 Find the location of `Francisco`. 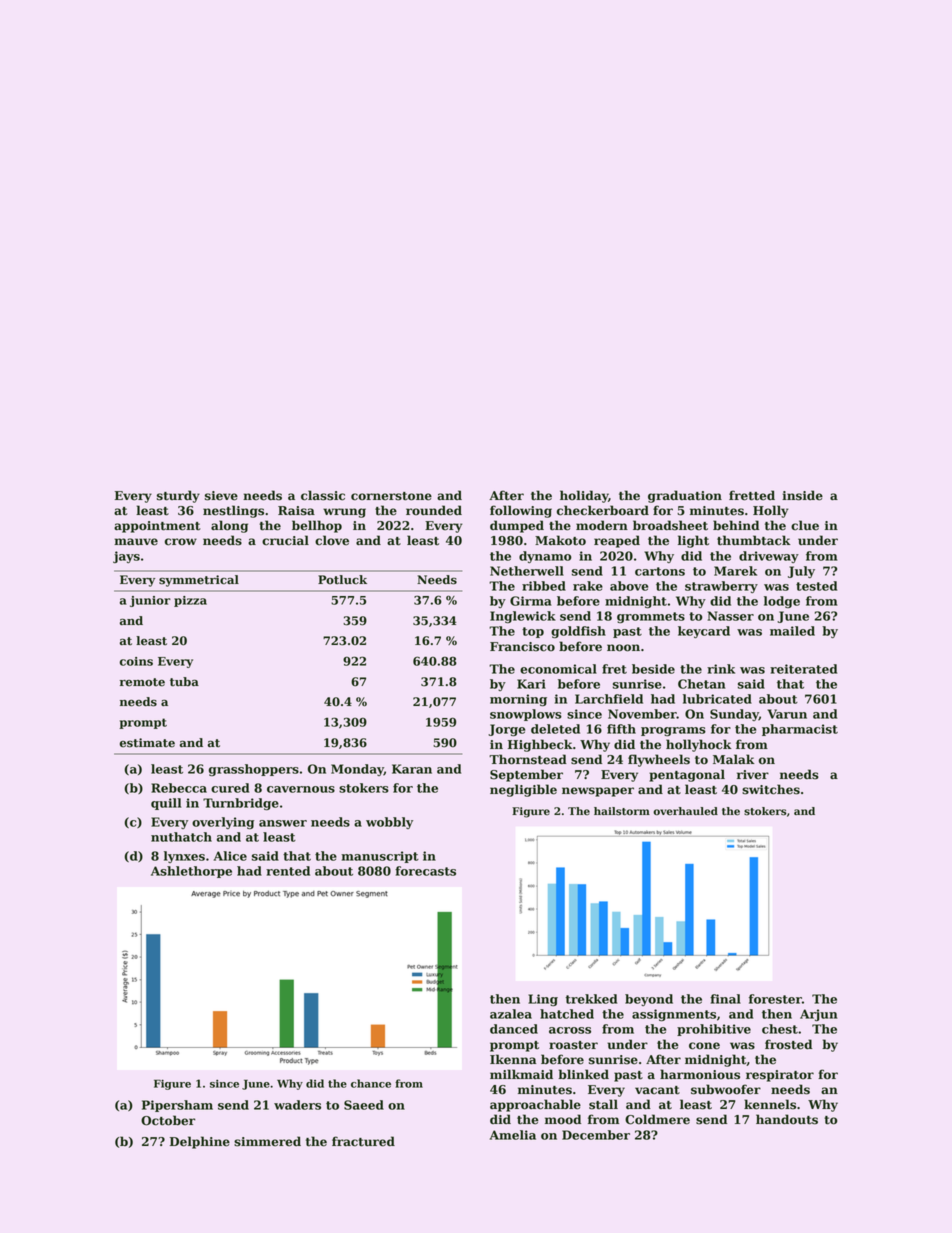

Francisco is located at coordinates (522, 647).
